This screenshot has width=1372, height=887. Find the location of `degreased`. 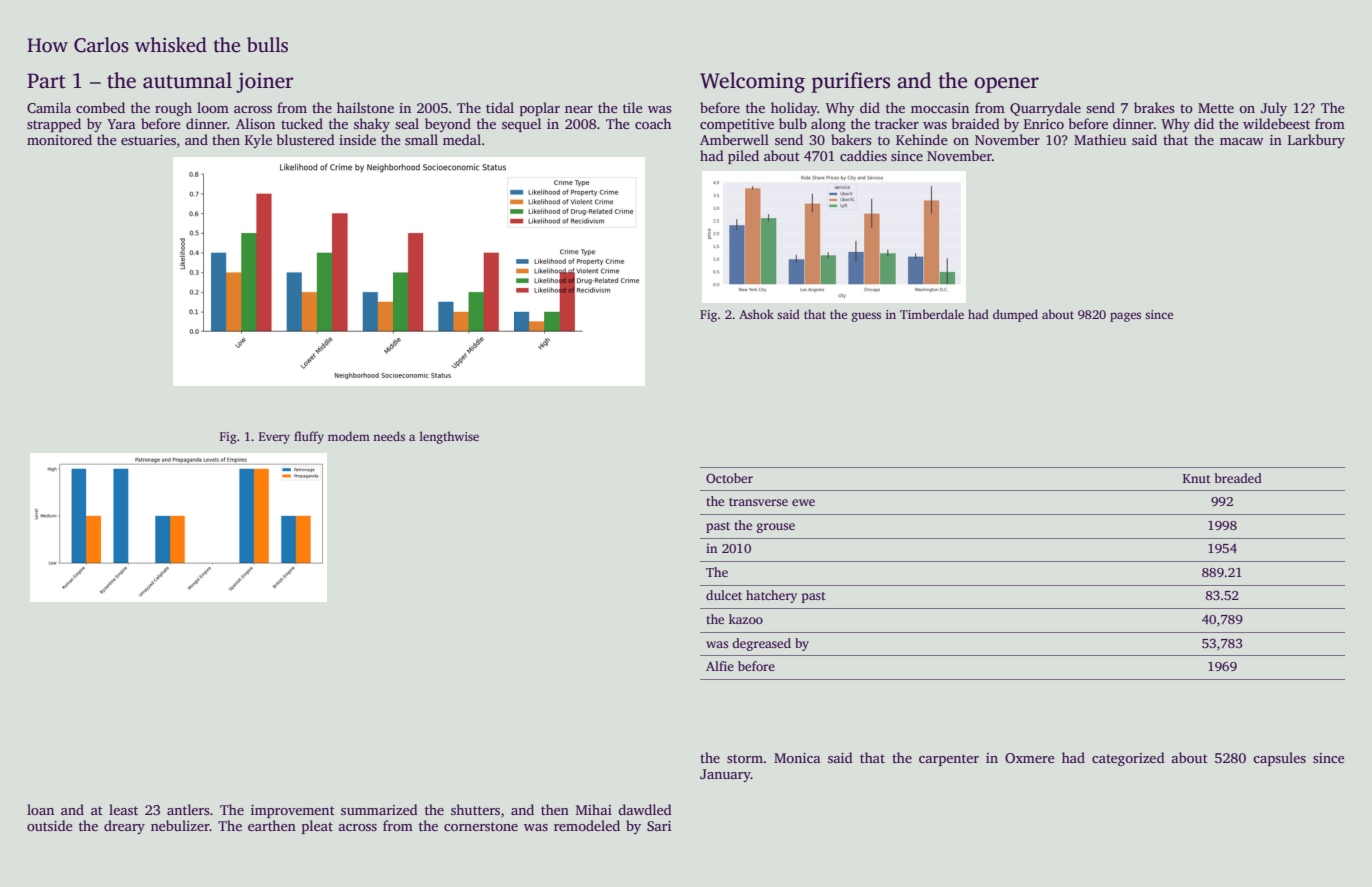

degreased is located at coordinates (761, 644).
